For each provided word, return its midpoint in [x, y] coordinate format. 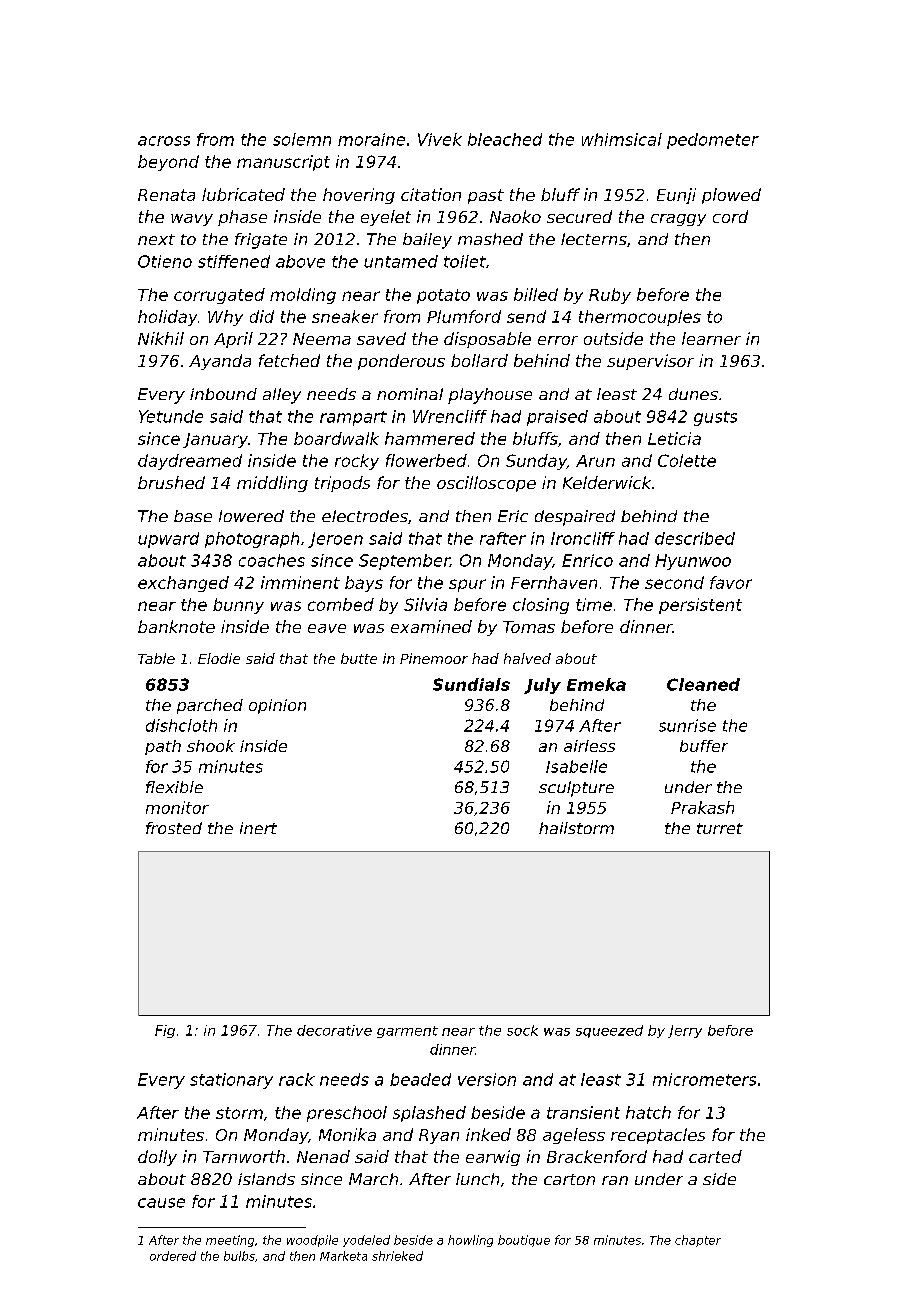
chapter [698, 1241]
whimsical [622, 139]
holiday [167, 318]
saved [381, 338]
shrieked [397, 1256]
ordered [173, 1256]
